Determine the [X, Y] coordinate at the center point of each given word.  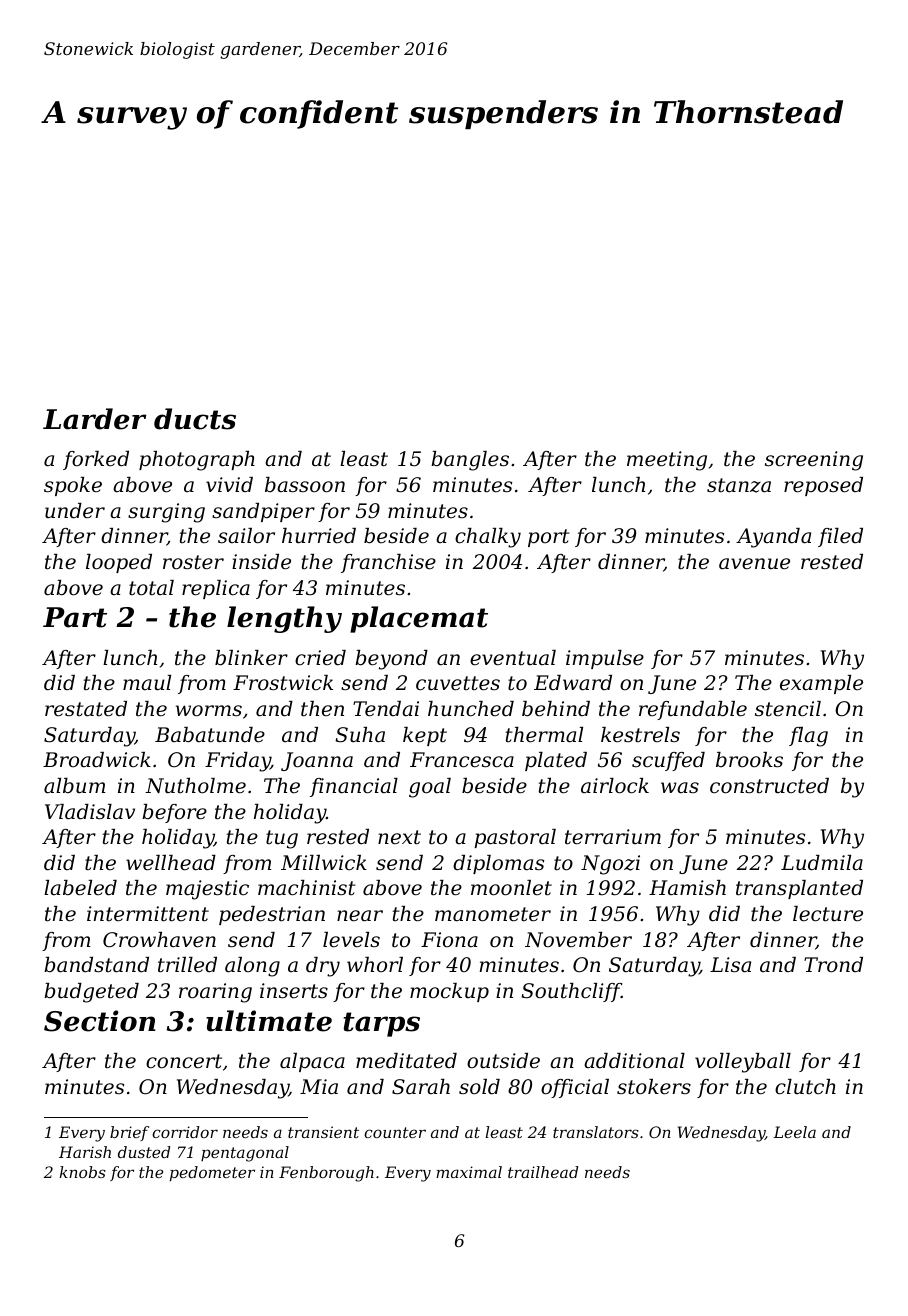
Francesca [462, 760]
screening [814, 461]
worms [209, 711]
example [821, 684]
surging [166, 513]
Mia [319, 1087]
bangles [470, 461]
